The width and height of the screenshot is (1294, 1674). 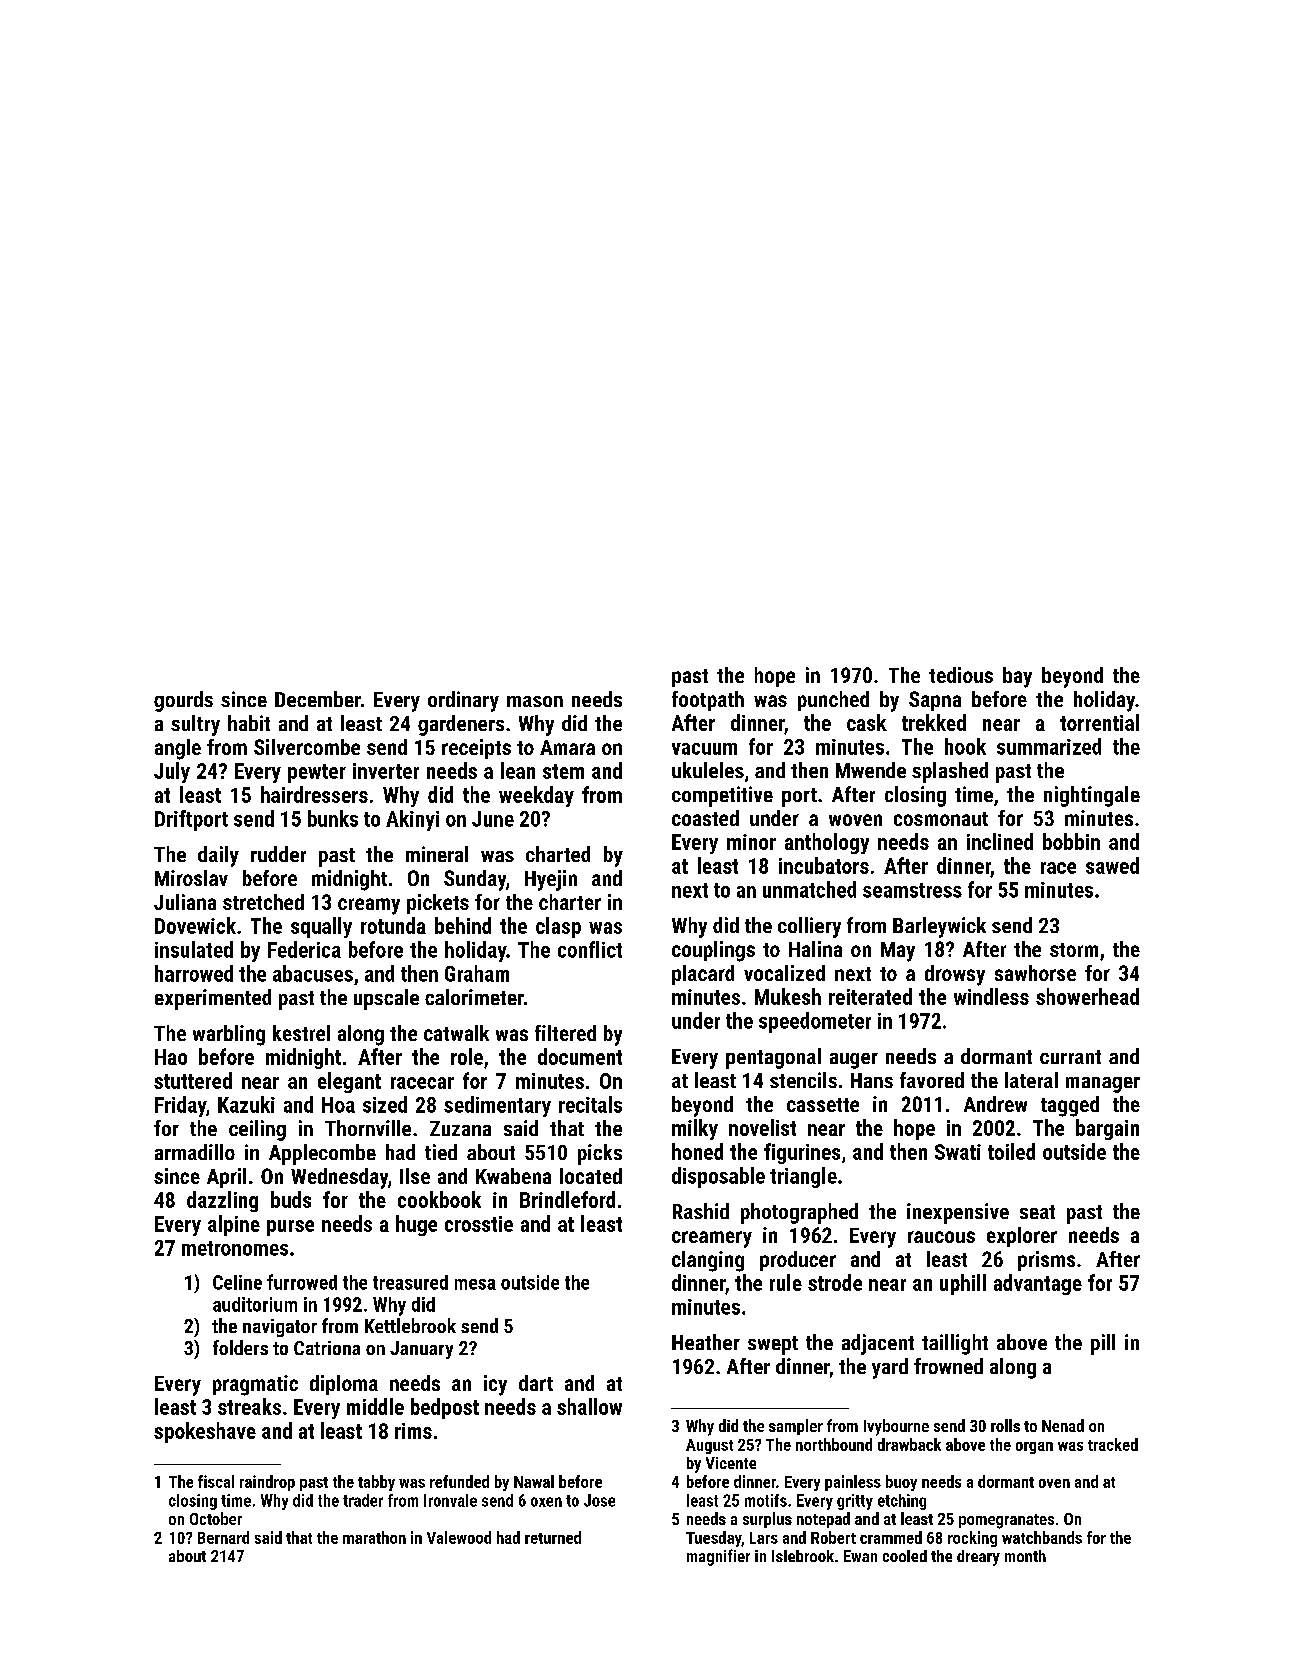 I want to click on bay, so click(x=1017, y=677).
